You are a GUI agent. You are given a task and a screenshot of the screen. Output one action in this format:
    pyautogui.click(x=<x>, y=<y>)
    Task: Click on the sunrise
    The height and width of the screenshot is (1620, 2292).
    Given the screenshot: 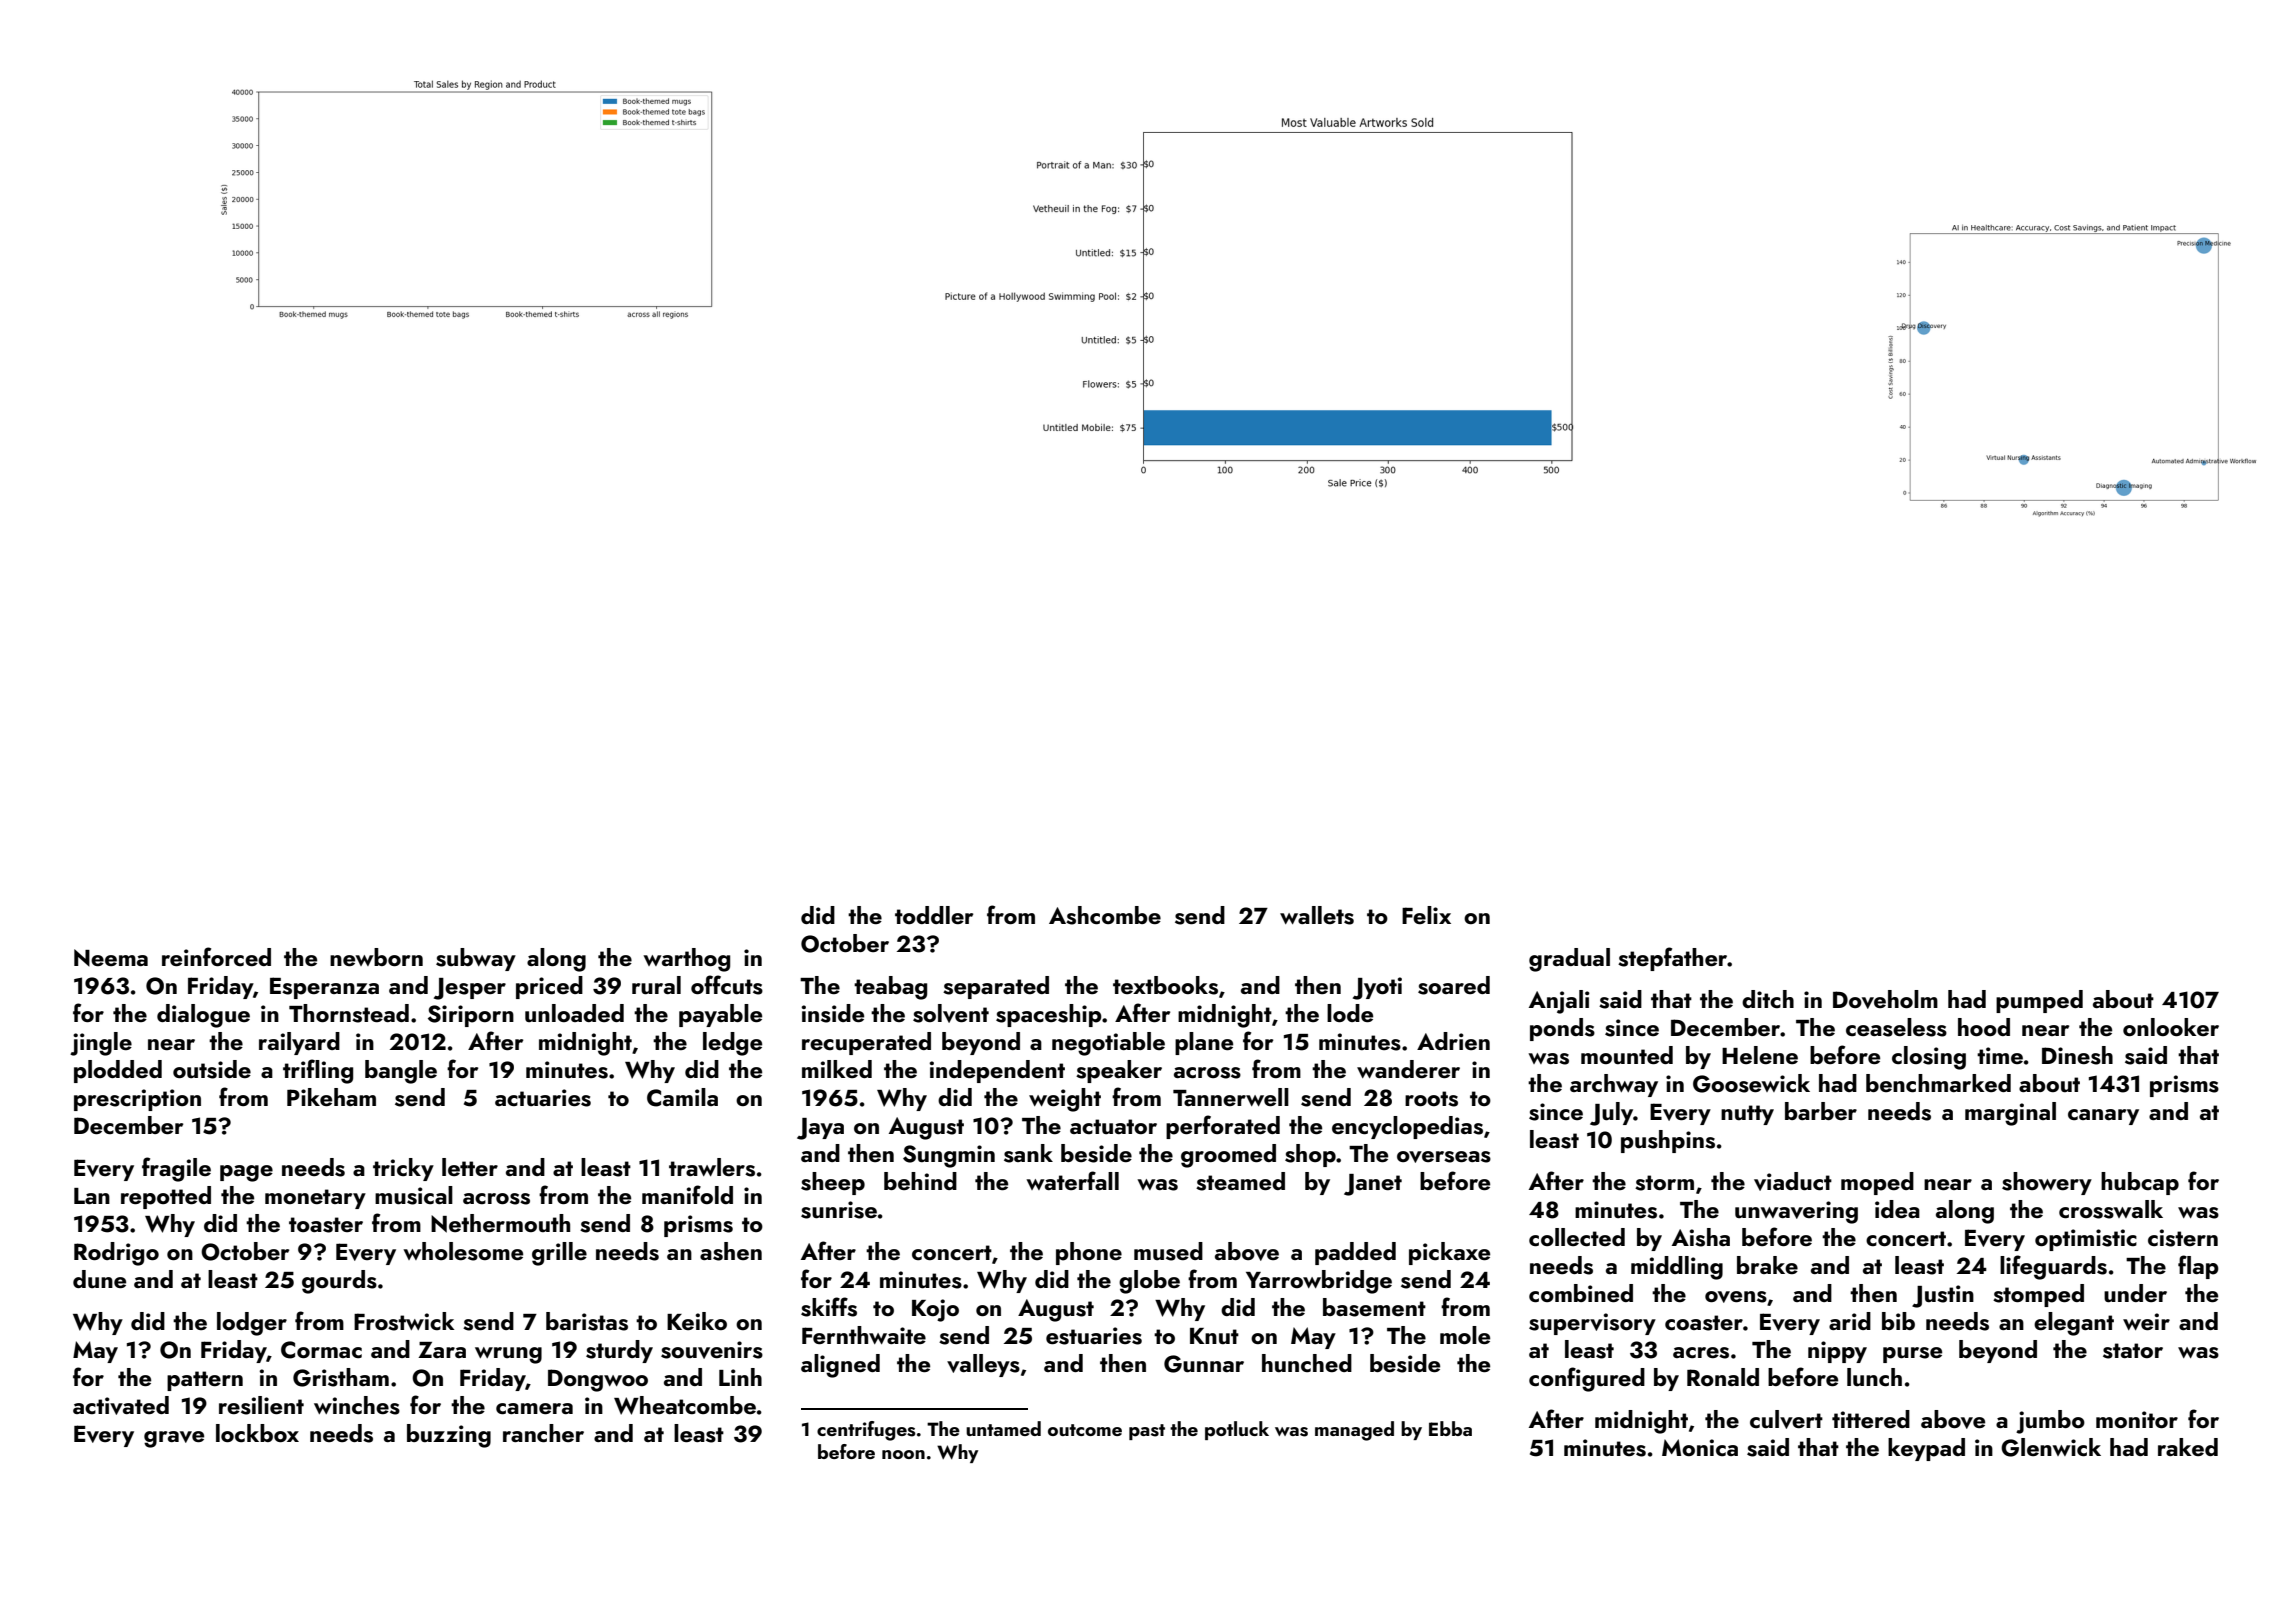 What is the action you would take?
    pyautogui.click(x=839, y=1210)
